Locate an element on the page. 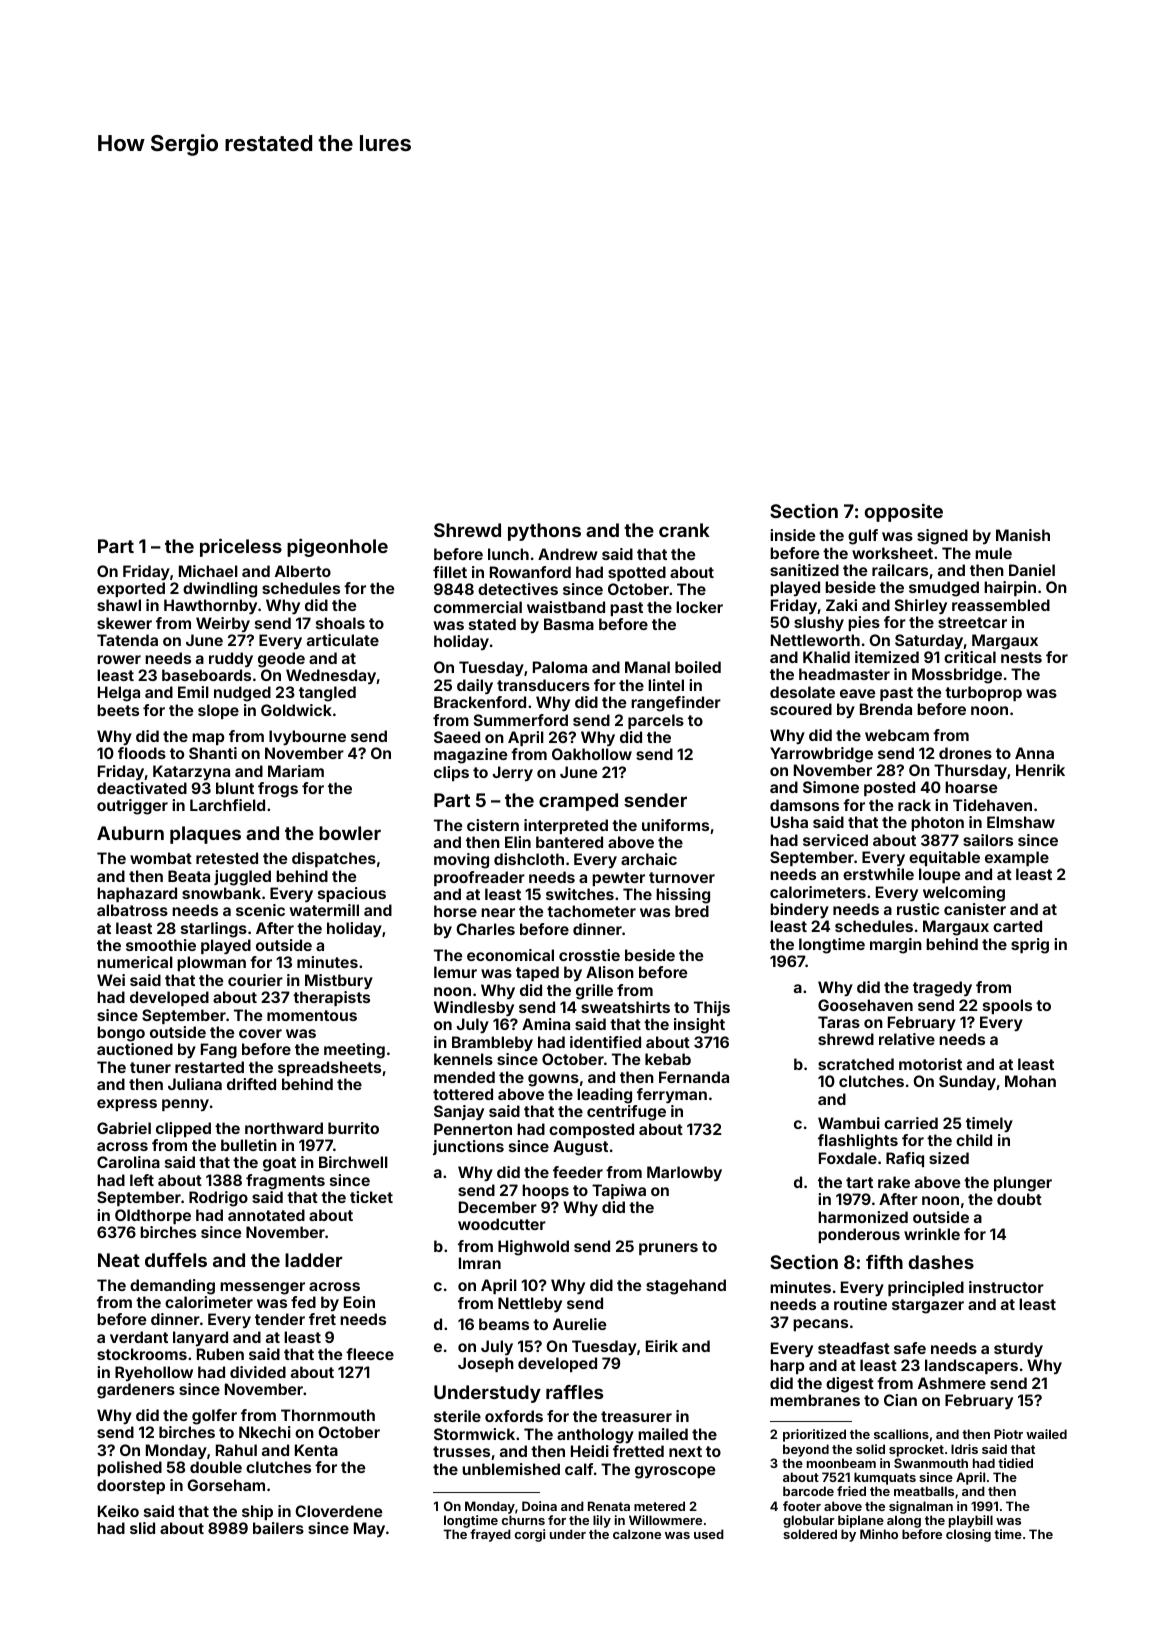 The height and width of the document is (1648, 1165). railcars is located at coordinates (900, 570).
